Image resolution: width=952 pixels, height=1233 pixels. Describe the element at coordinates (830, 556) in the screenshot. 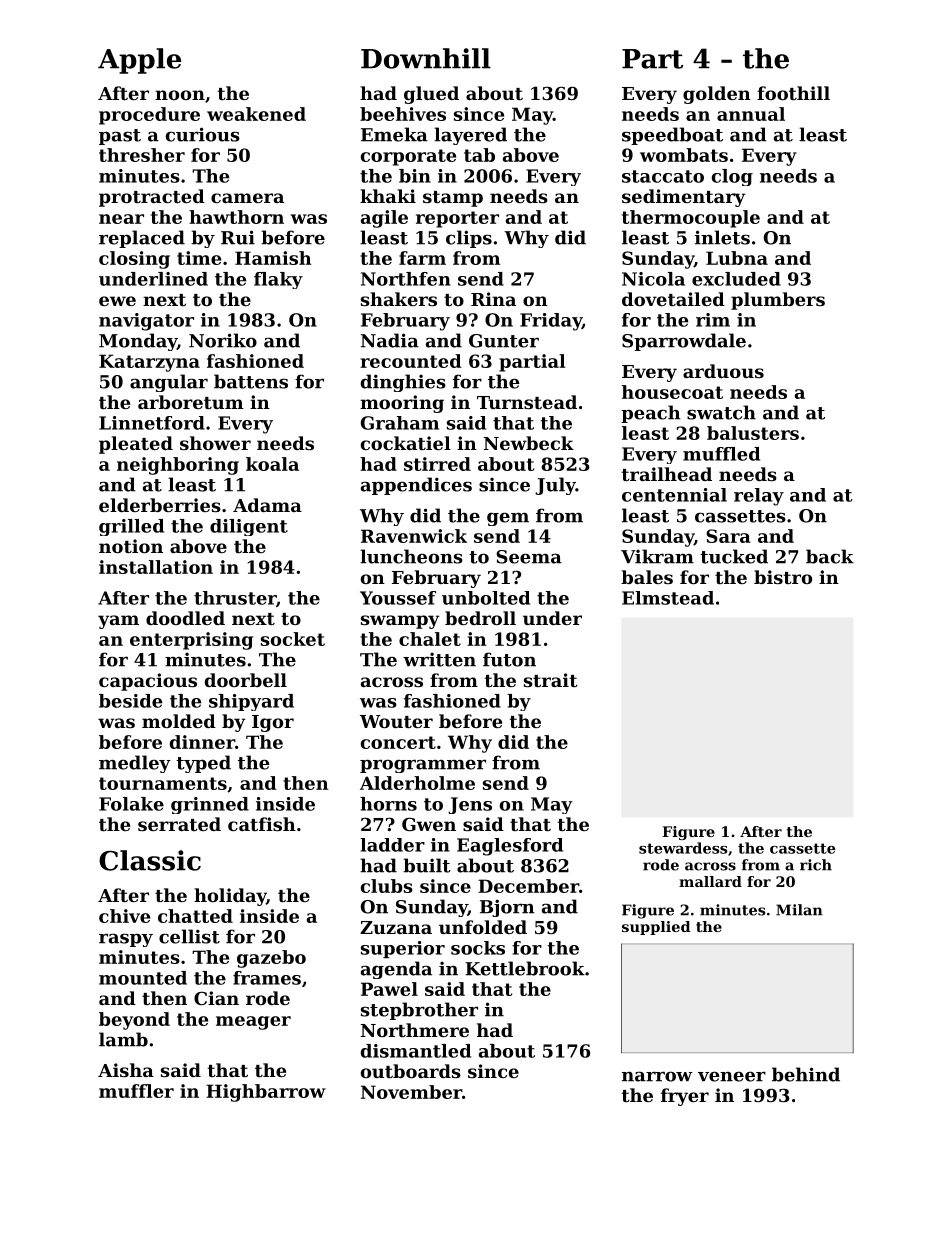

I see `back` at that location.
